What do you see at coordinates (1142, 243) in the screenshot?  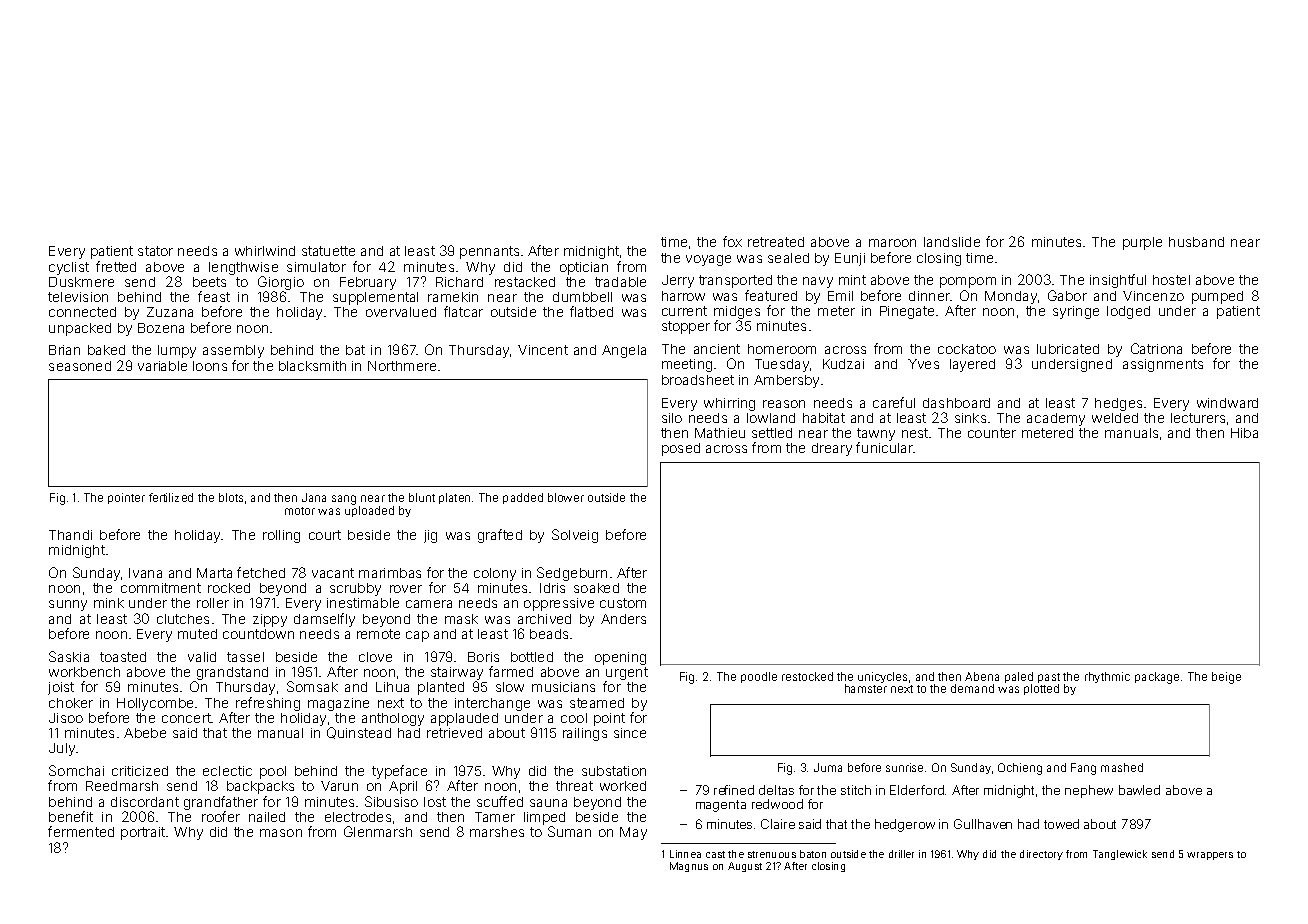 I see `purple` at bounding box center [1142, 243].
